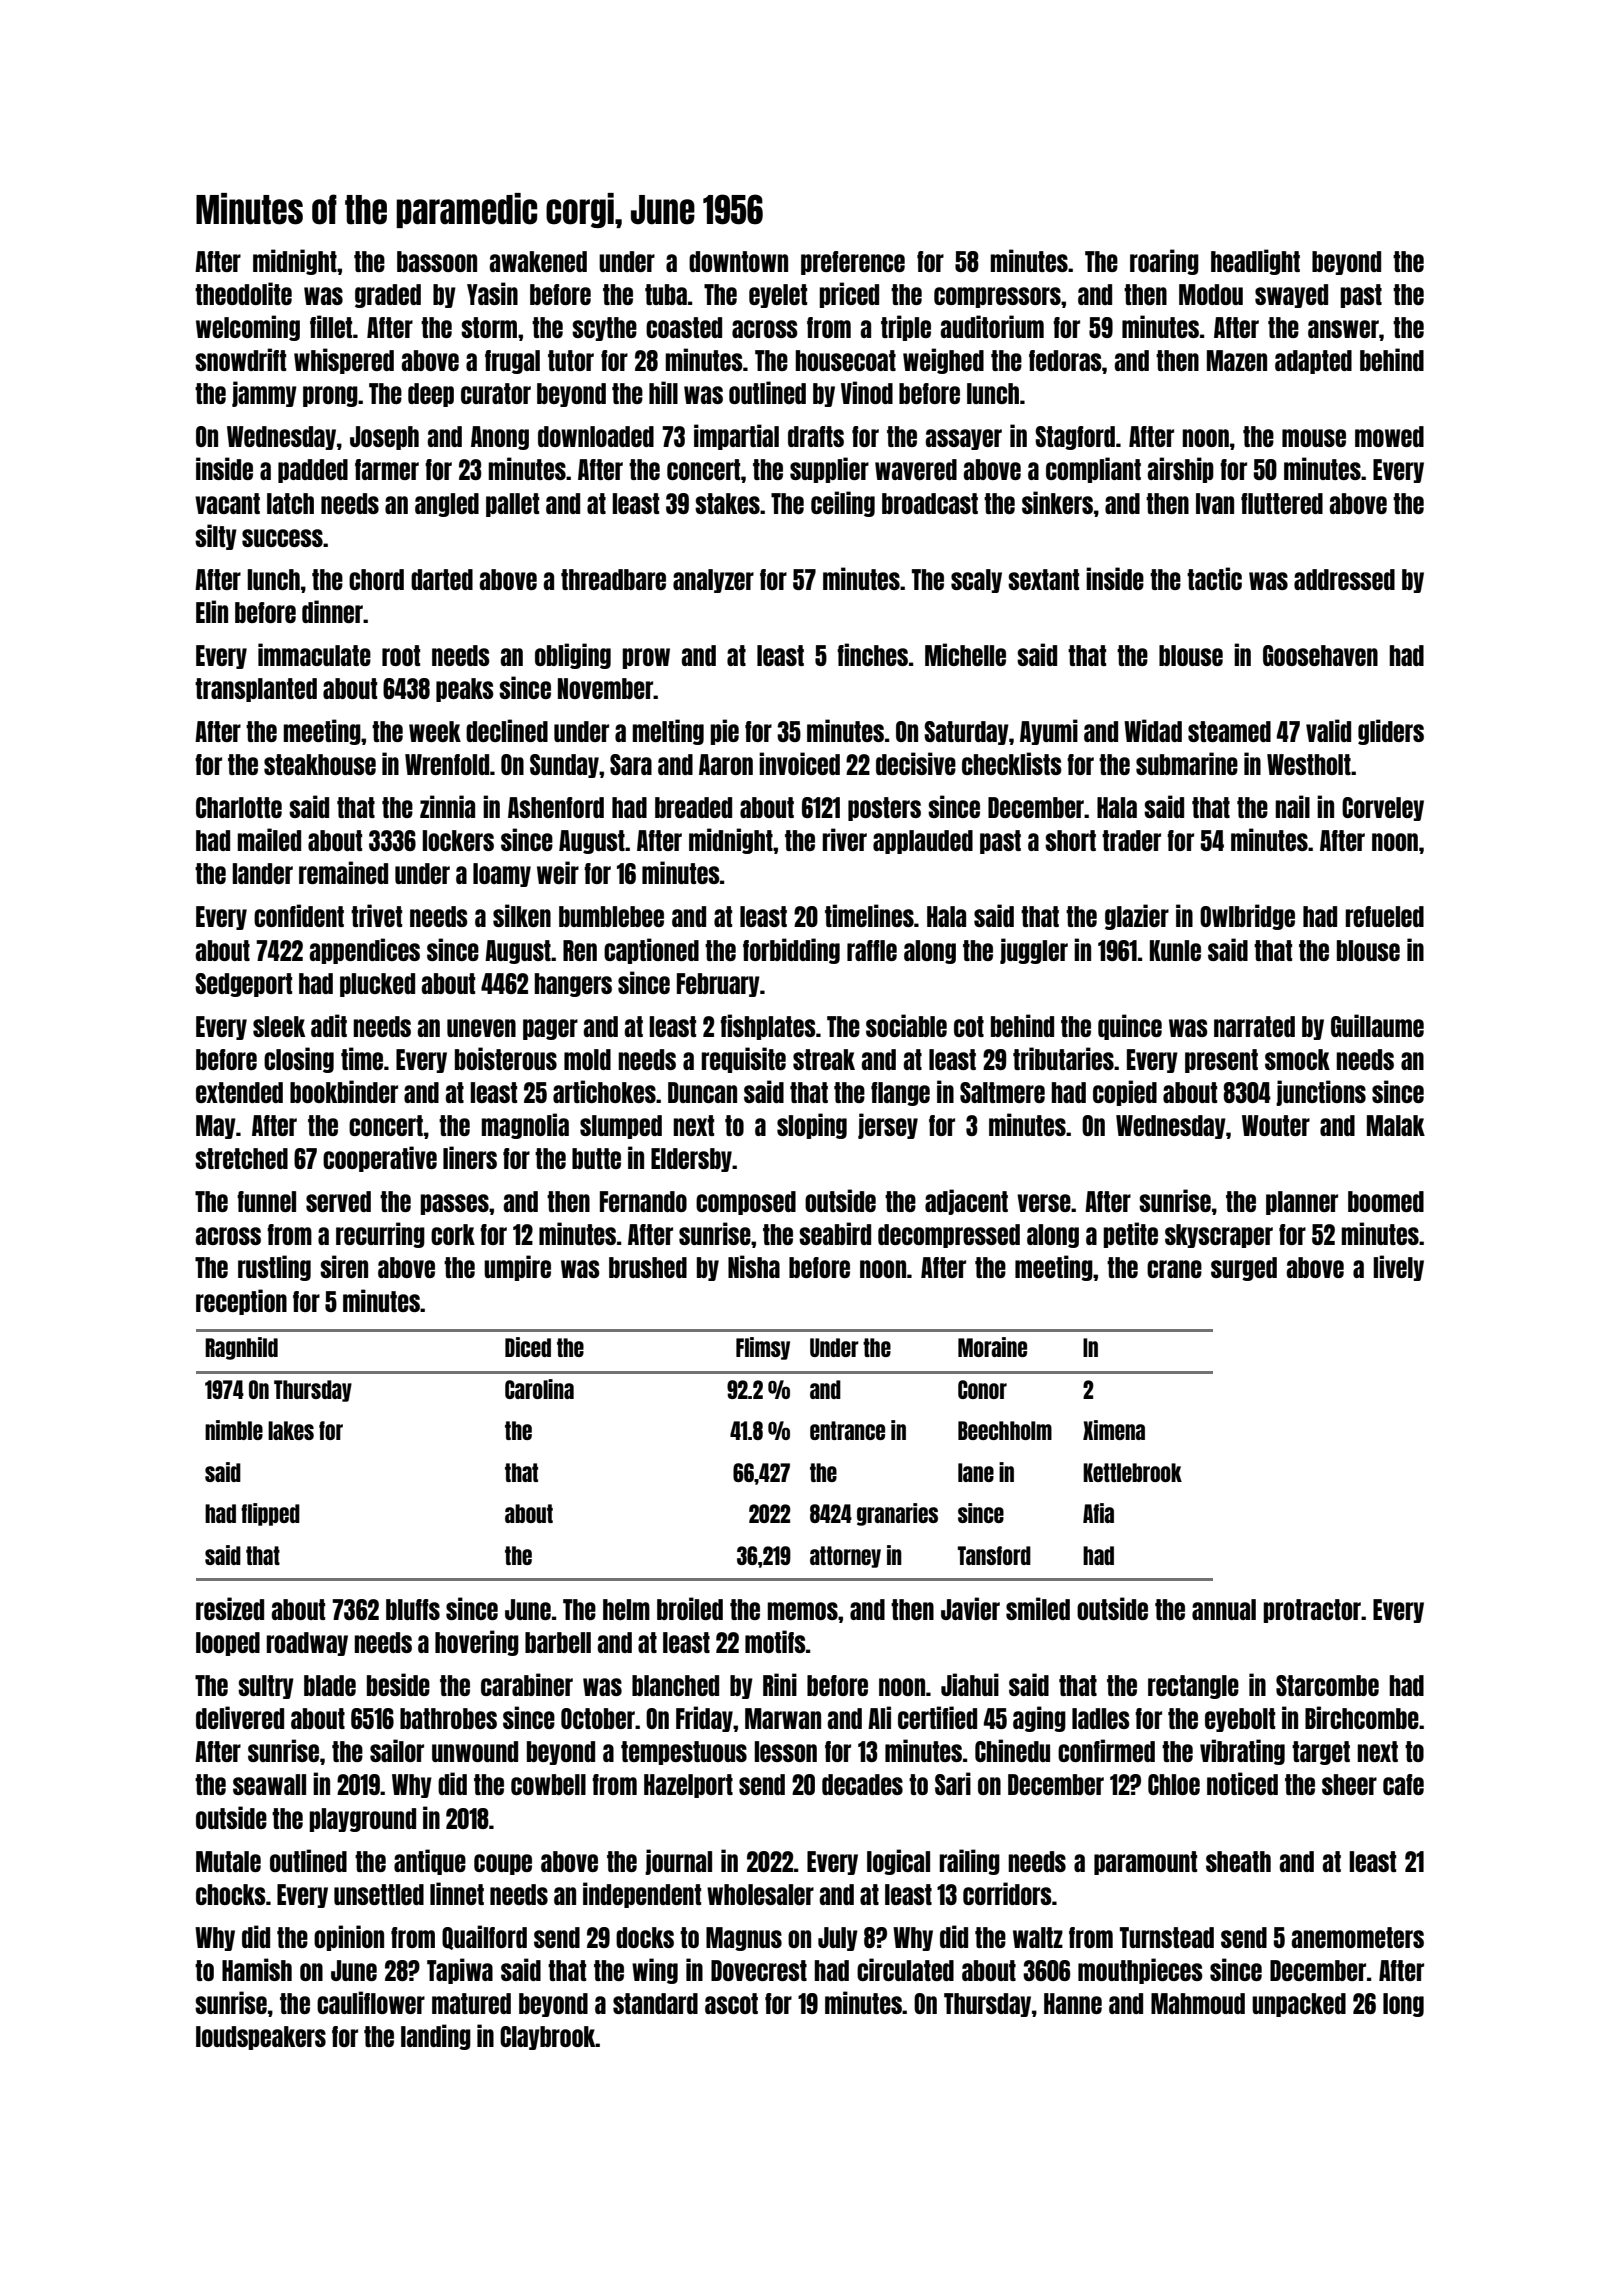 The height and width of the screenshot is (2292, 1620). Describe the element at coordinates (1114, 1430) in the screenshot. I see `Ximena` at that location.
